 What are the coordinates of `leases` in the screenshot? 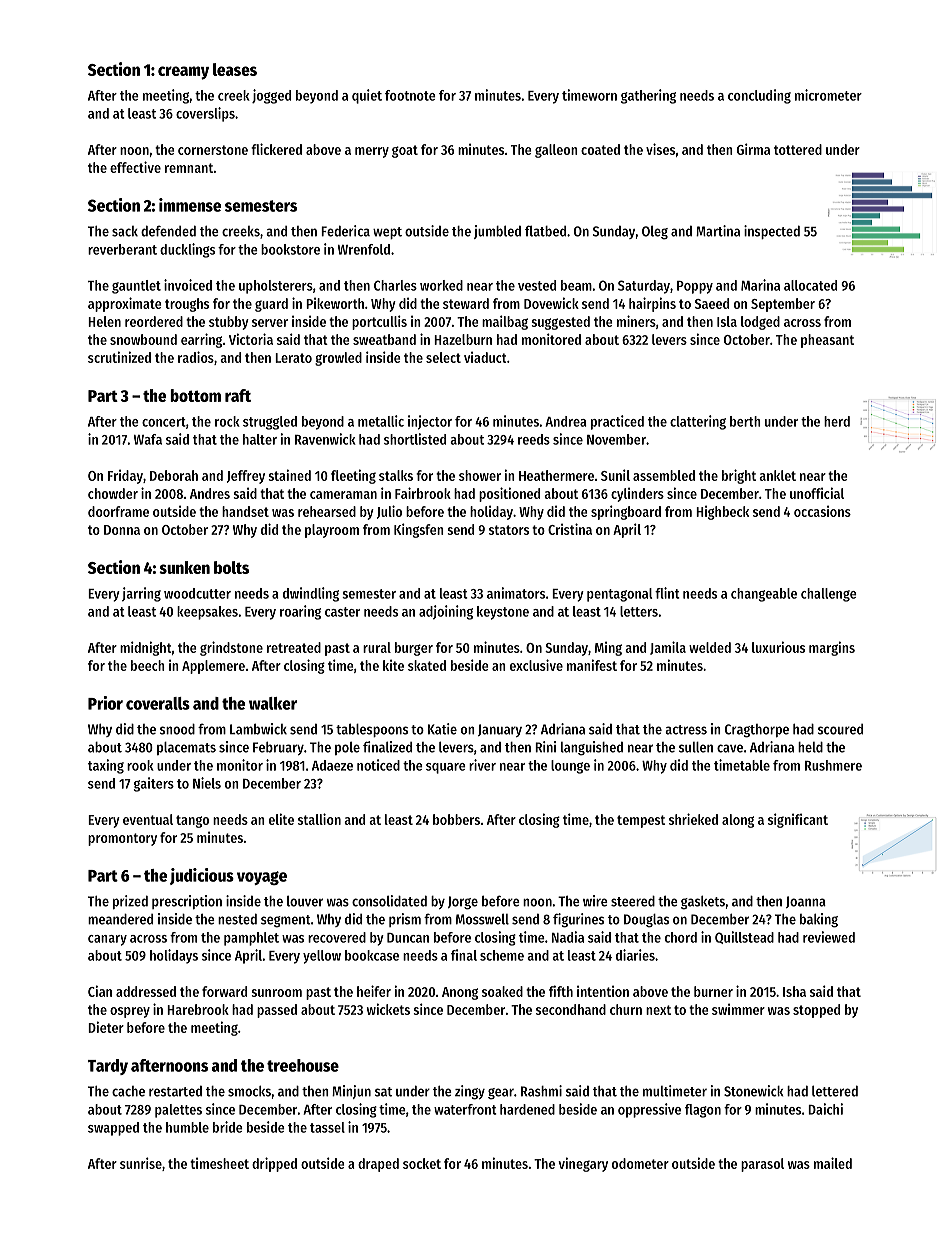 It's located at (235, 69).
